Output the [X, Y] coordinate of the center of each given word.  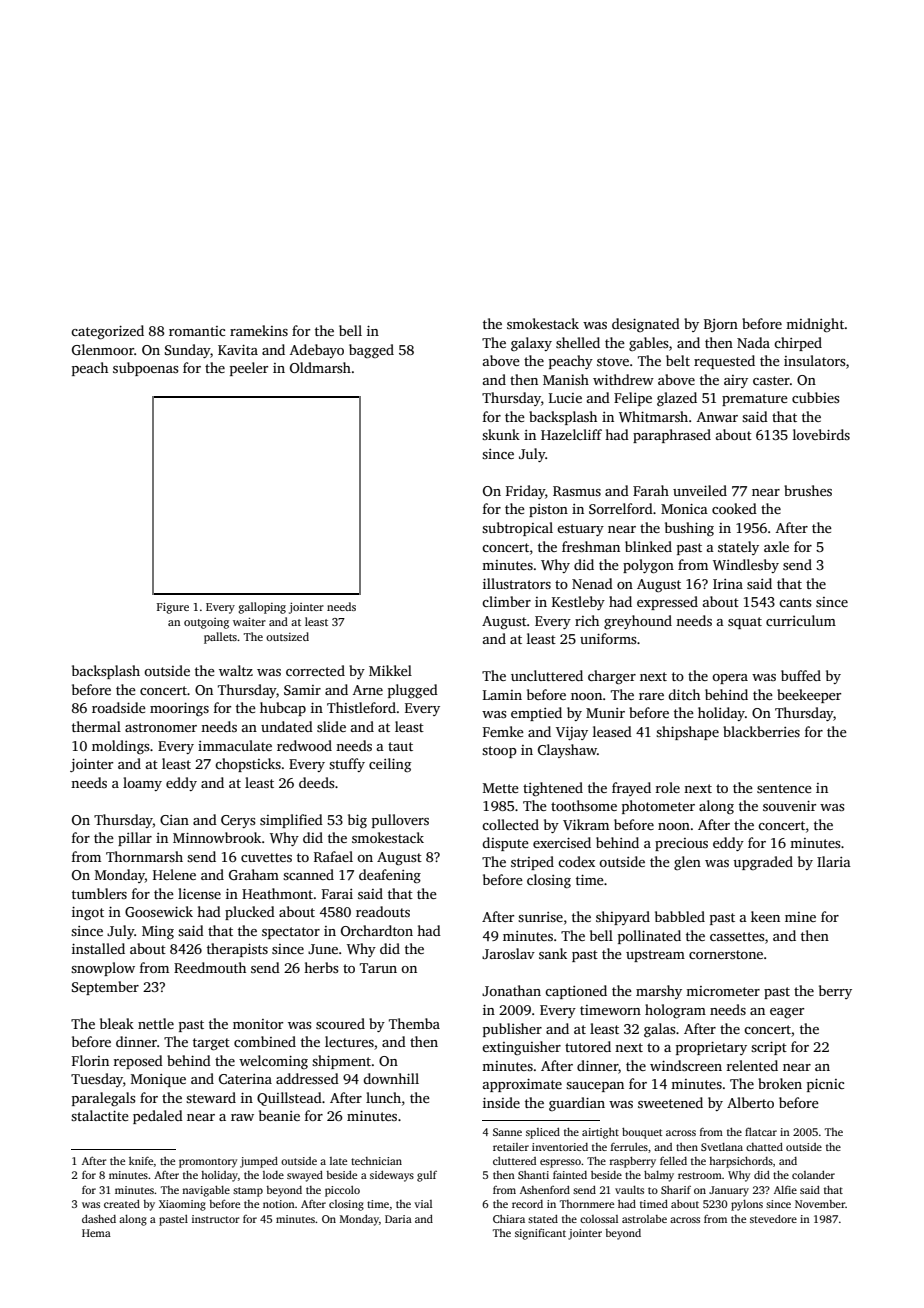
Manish [566, 379]
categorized [107, 332]
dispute [505, 844]
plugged [413, 691]
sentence [784, 788]
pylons [747, 1205]
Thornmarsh [144, 856]
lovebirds [821, 434]
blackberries [761, 731]
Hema [96, 1233]
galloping [262, 608]
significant [540, 1234]
